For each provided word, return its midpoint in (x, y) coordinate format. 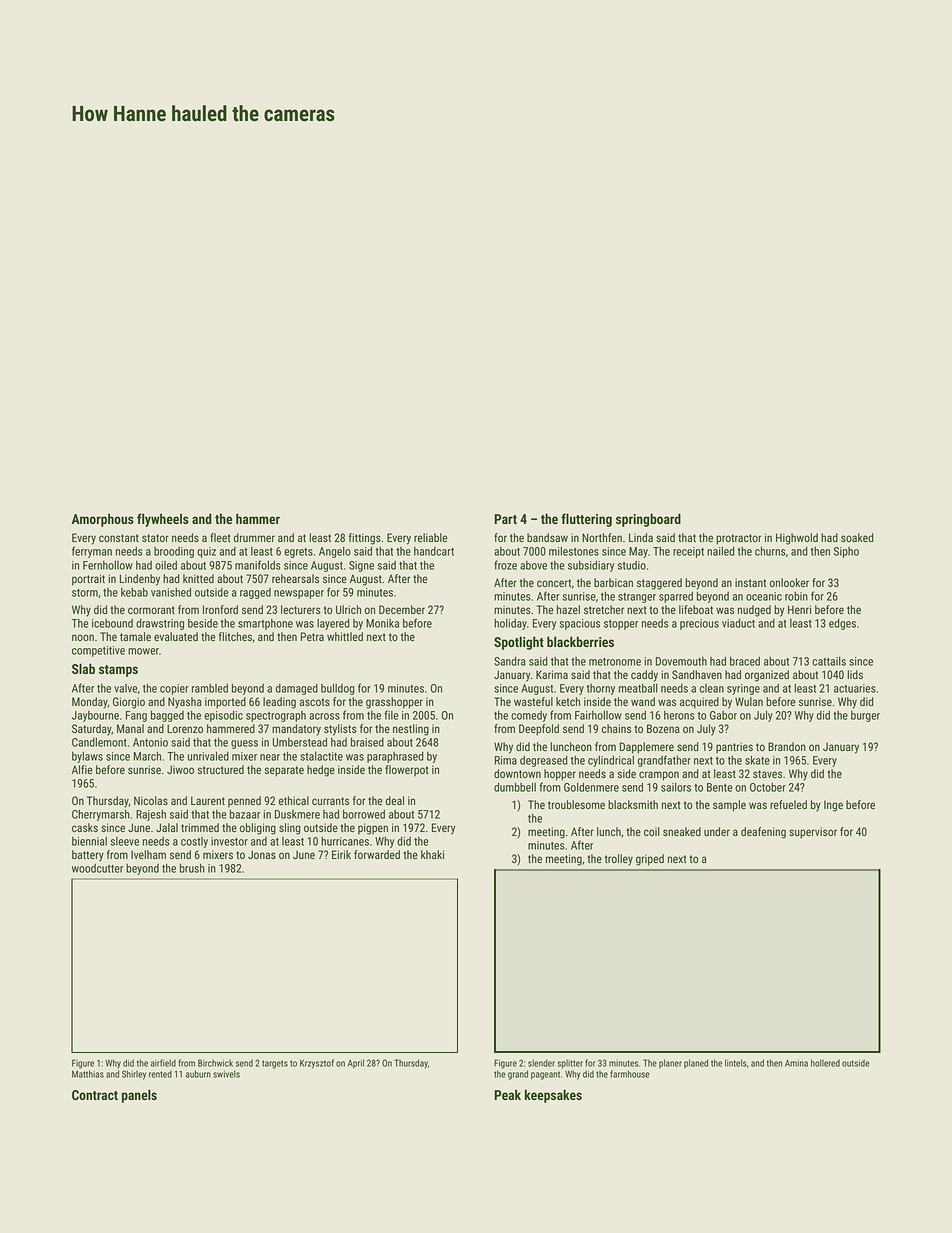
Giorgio (129, 703)
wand (643, 701)
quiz (206, 552)
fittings (365, 539)
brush (192, 868)
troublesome (576, 804)
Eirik (341, 854)
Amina (796, 1063)
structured (221, 769)
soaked (857, 537)
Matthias (88, 1074)
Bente (719, 787)
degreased (544, 761)
